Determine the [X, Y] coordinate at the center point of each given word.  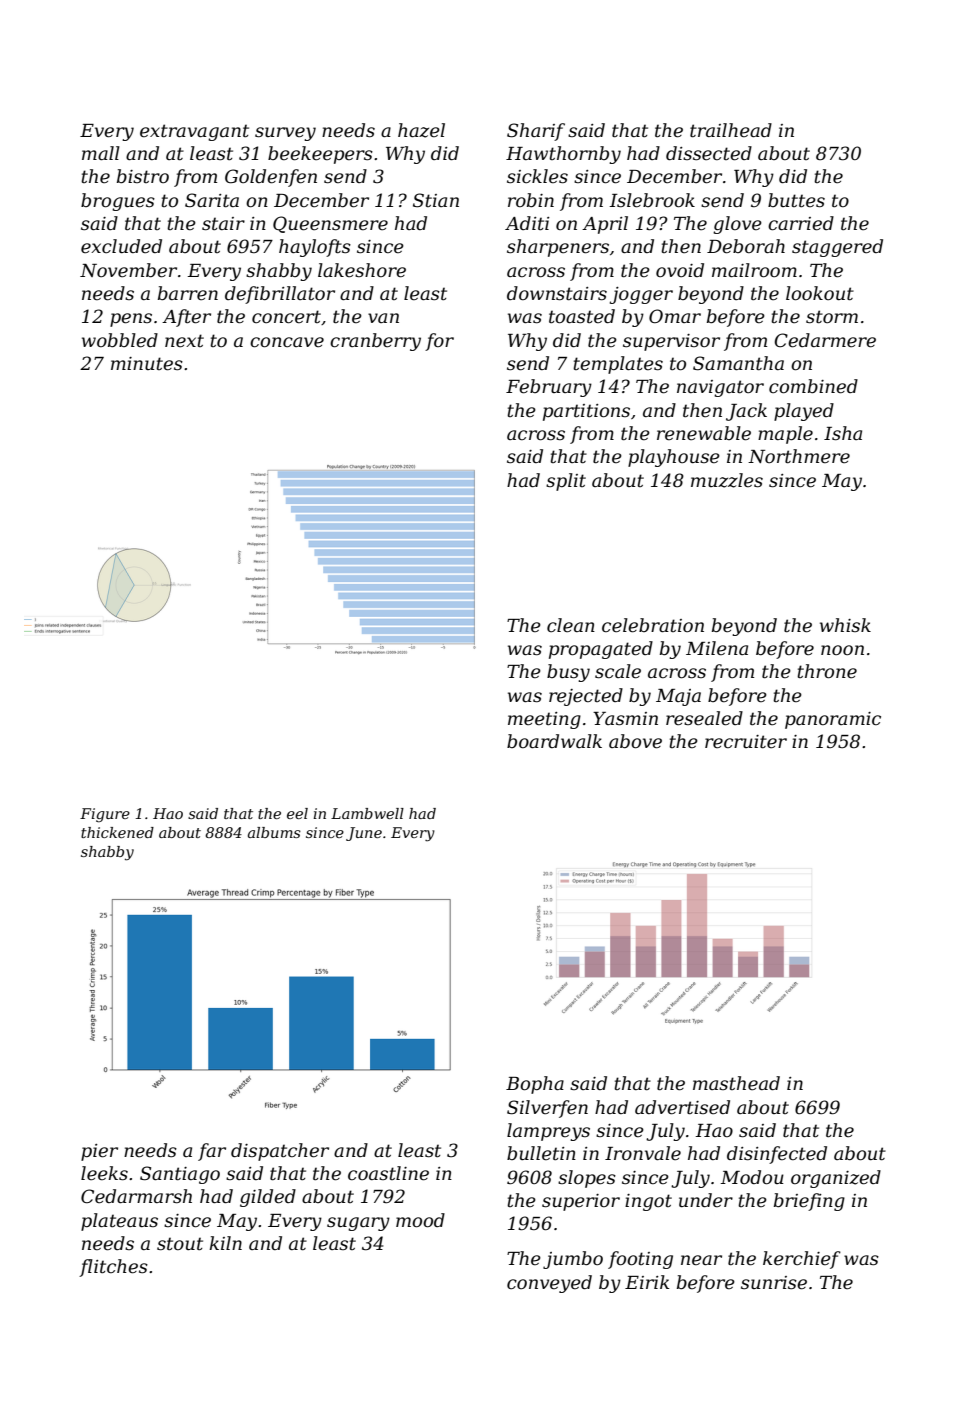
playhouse [674, 458]
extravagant [194, 132]
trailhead [731, 130]
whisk [845, 625]
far [212, 1152]
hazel [421, 130]
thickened [117, 832]
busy [568, 673]
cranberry [375, 342]
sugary [358, 1224]
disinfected [777, 1155]
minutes [147, 364]
